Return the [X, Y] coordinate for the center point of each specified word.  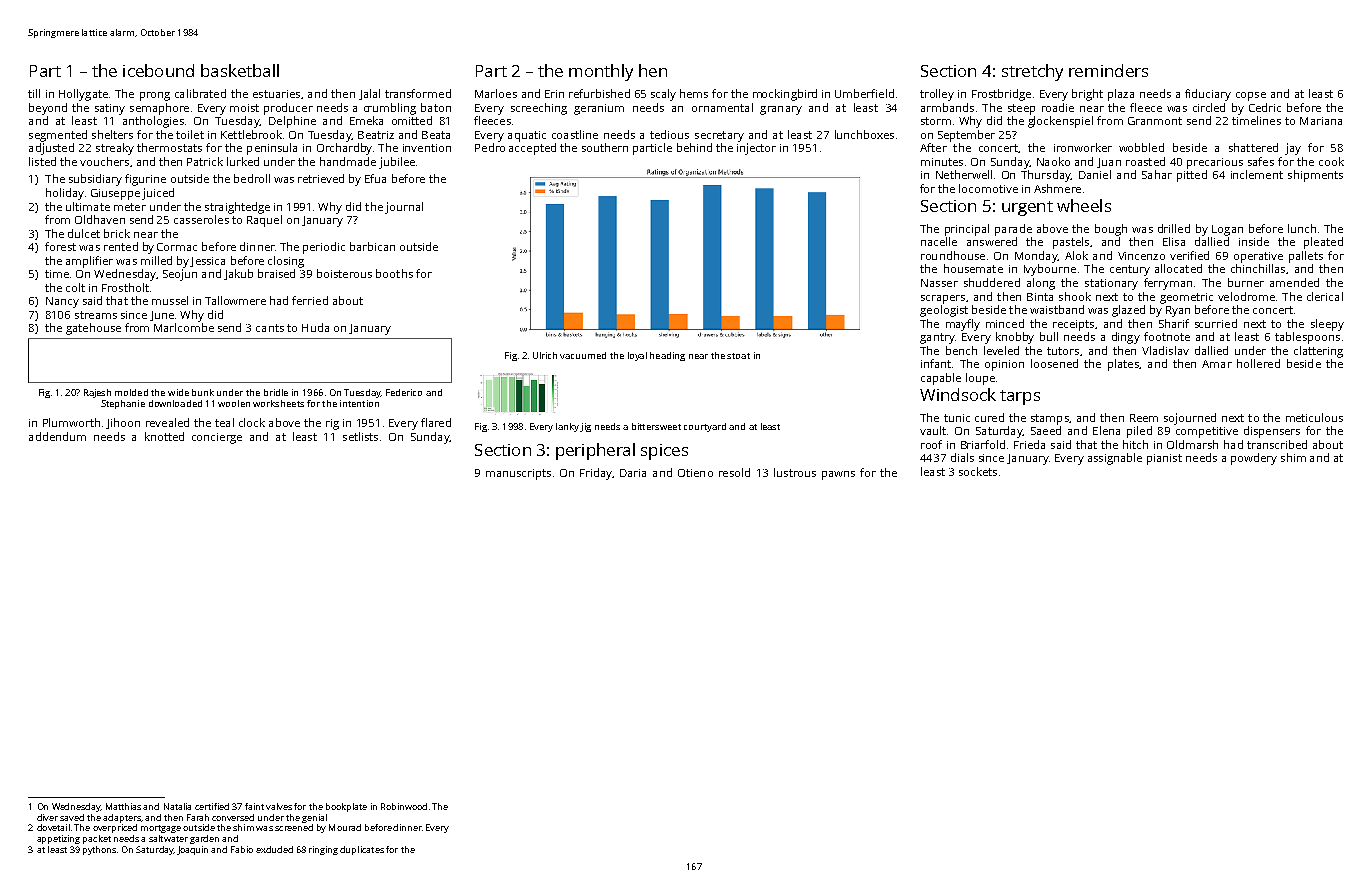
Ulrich [545, 355]
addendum [57, 436]
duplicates [362, 850]
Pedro [490, 147]
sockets [978, 471]
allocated [1178, 268]
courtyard [705, 427]
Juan [1109, 163]
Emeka [366, 120]
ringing [323, 850]
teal [224, 422]
